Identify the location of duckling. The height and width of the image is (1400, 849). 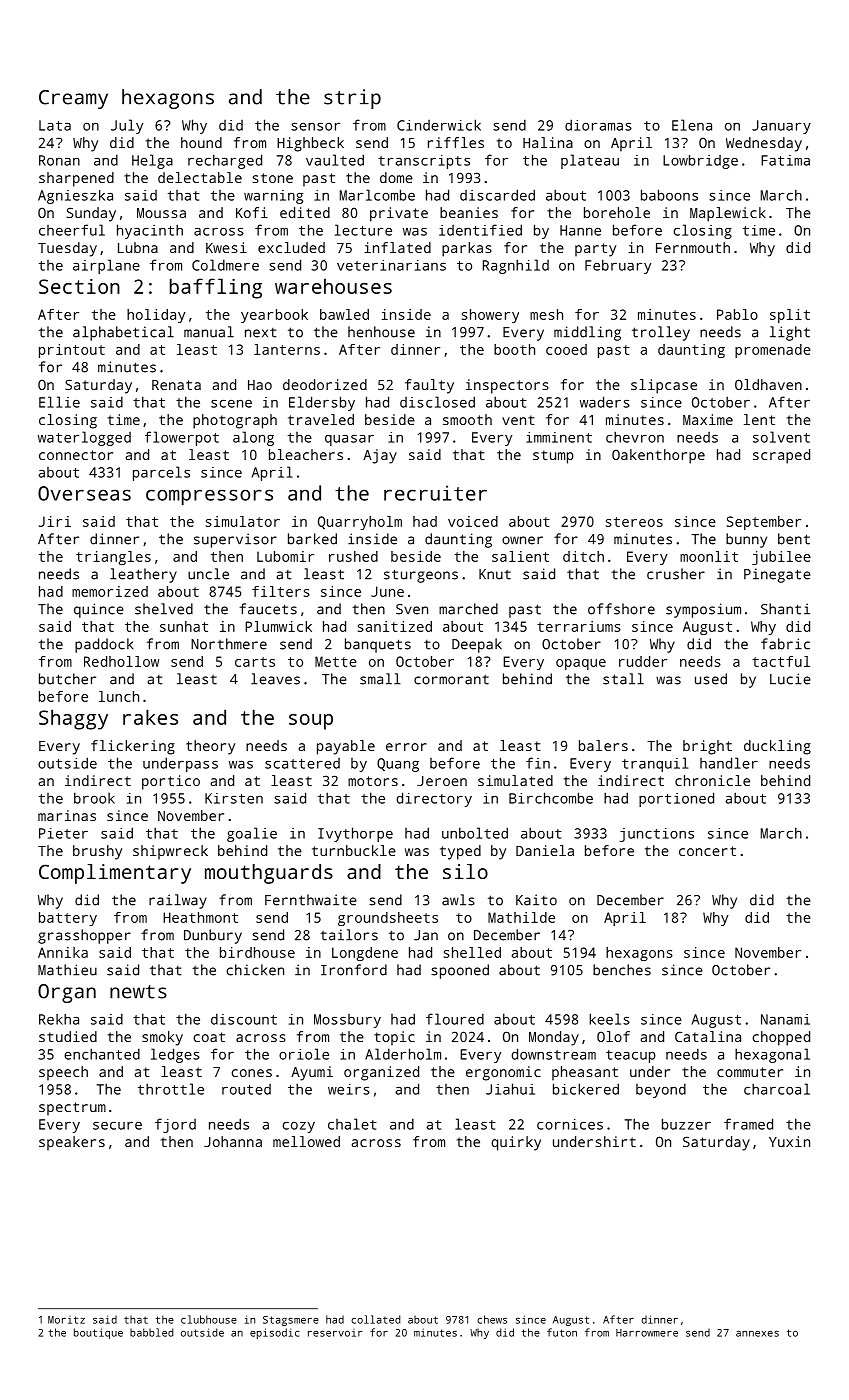
(777, 747).
